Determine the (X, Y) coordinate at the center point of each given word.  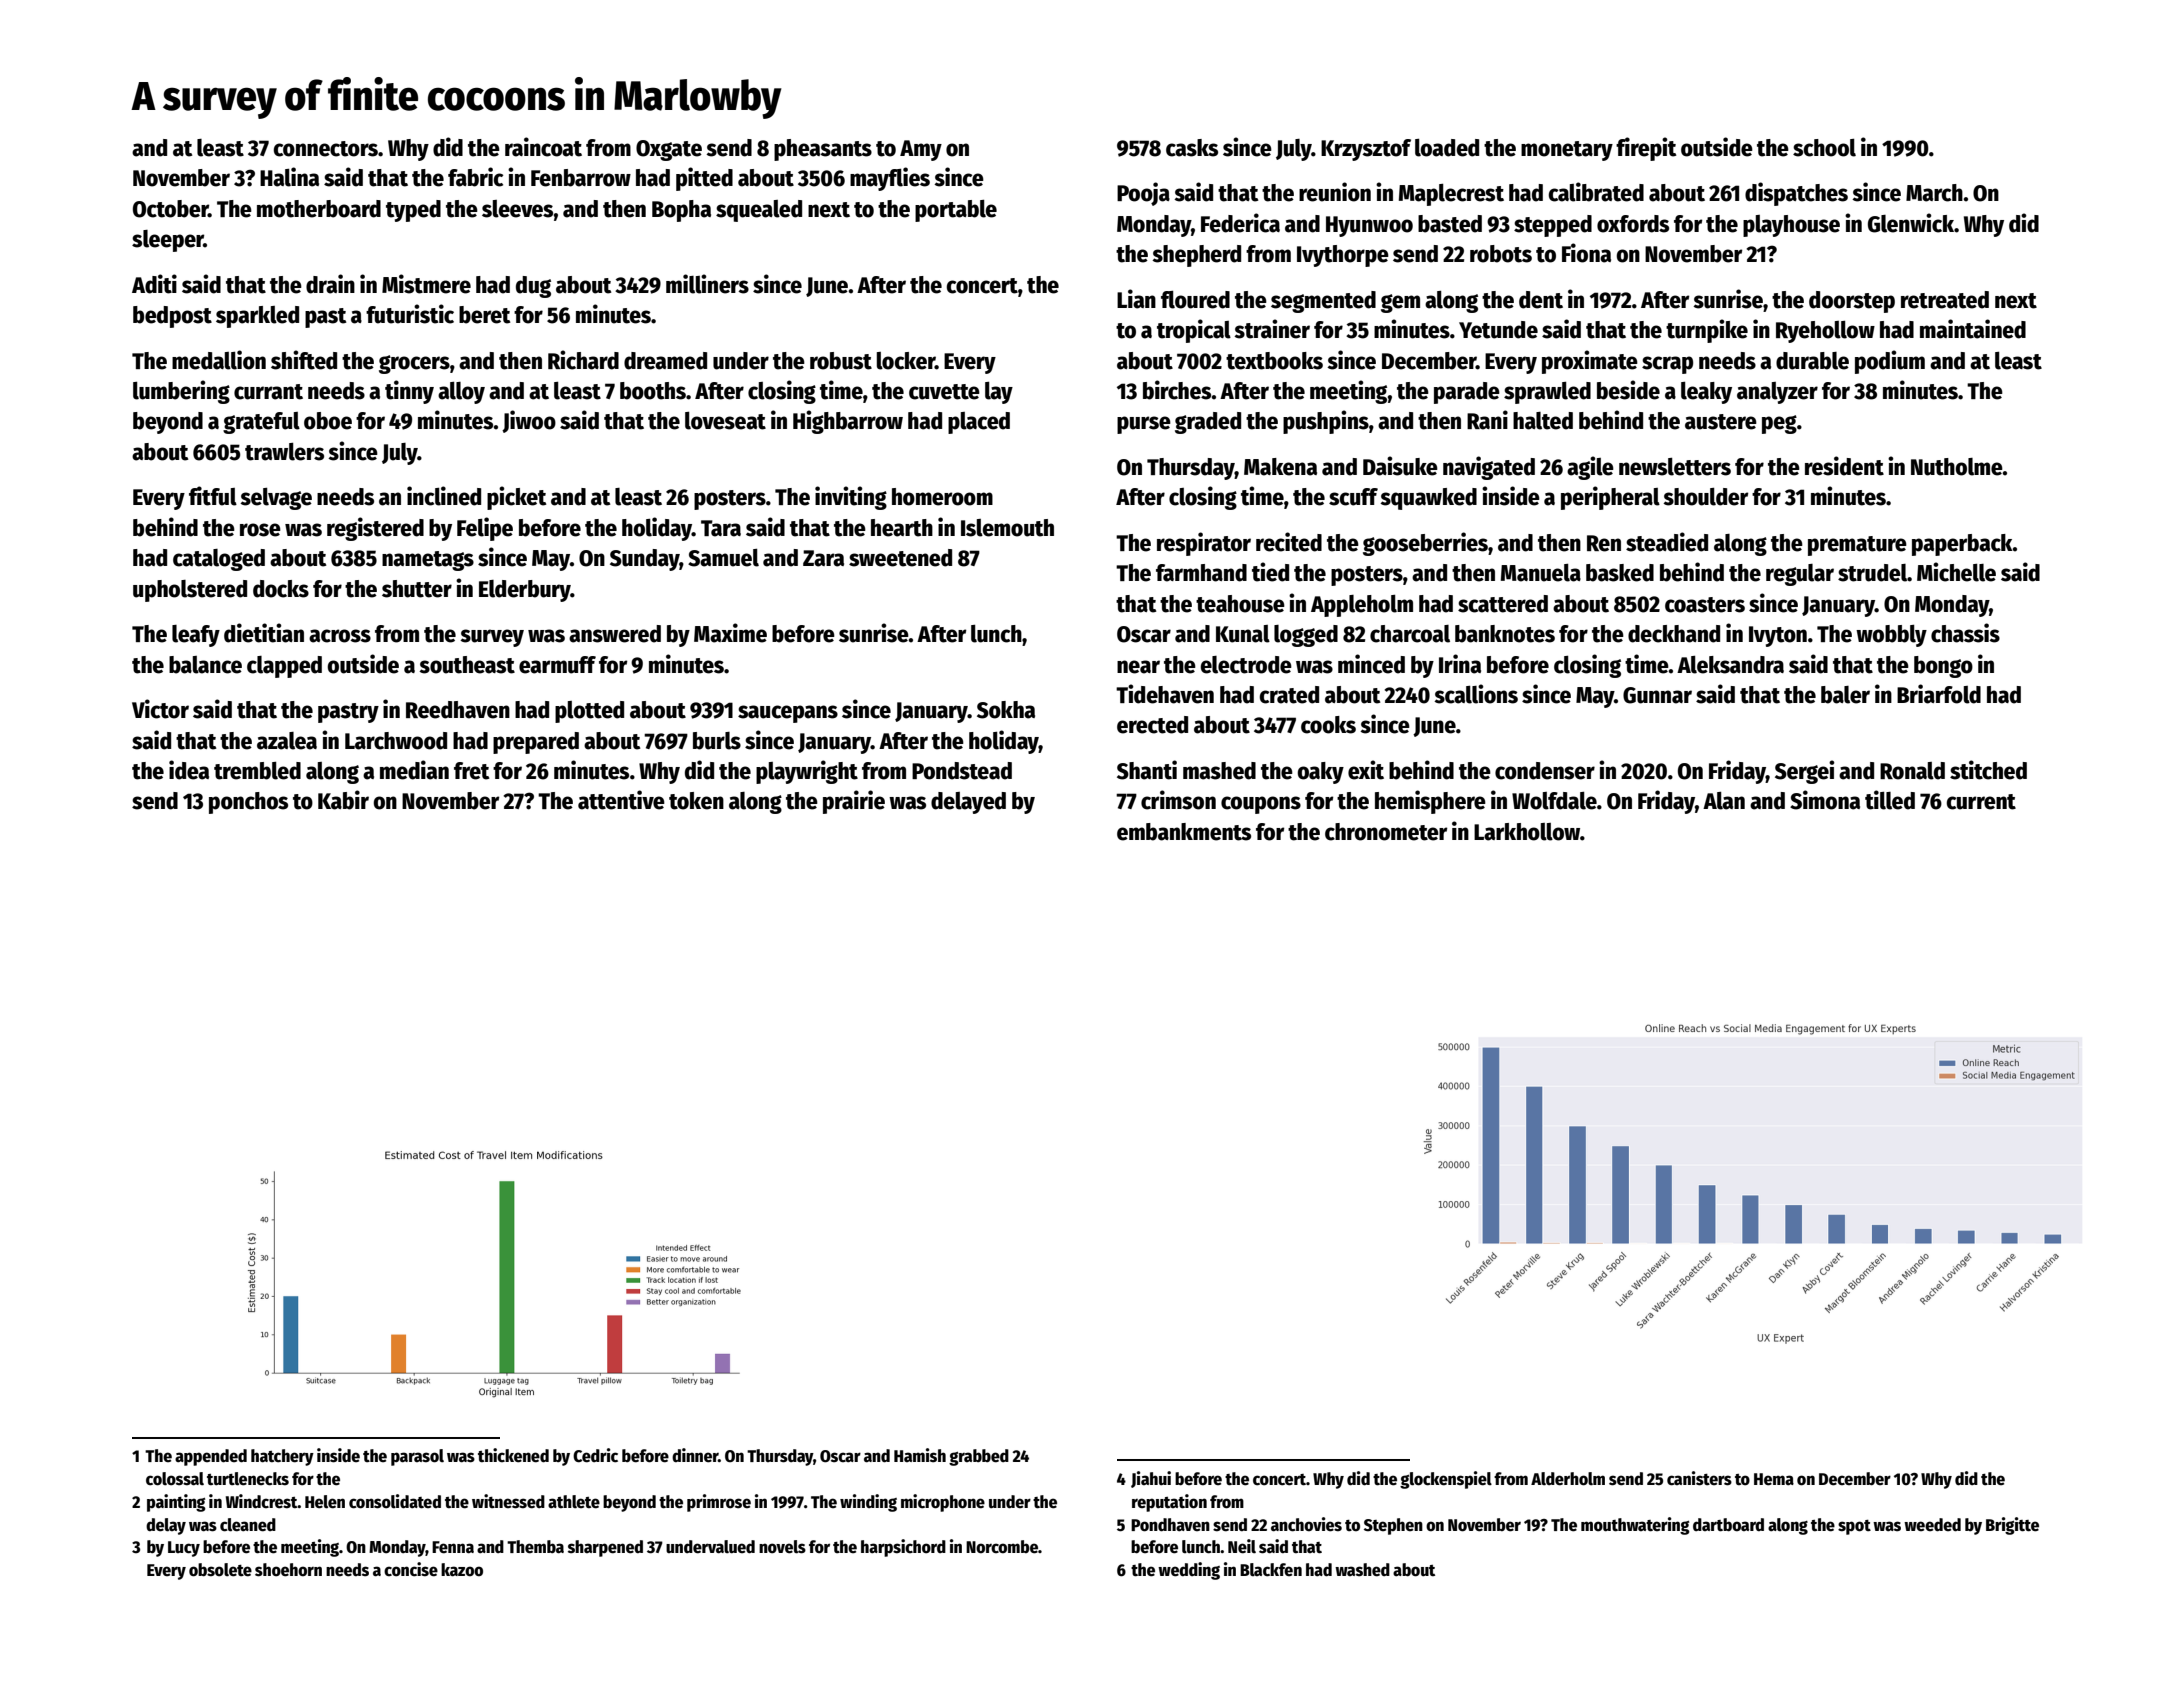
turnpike (1707, 331)
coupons (1261, 805)
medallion (219, 360)
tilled (1890, 800)
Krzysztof (1366, 150)
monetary (1567, 151)
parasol (417, 1457)
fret (471, 771)
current (1981, 802)
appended (211, 1457)
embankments (1184, 832)
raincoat (543, 147)
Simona (1825, 800)
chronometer (1386, 832)
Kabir (343, 800)
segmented (1323, 302)
